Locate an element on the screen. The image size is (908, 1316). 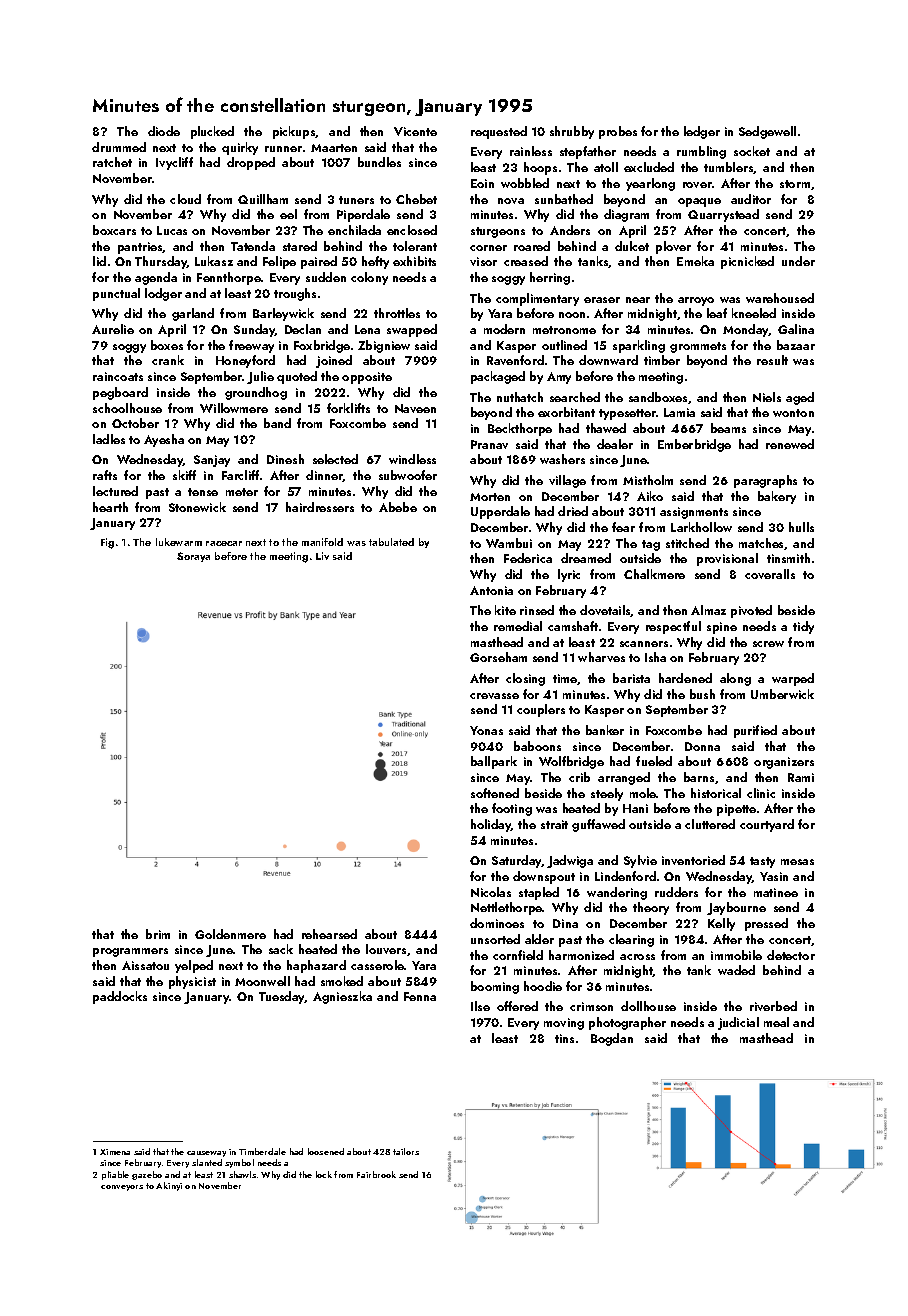
Fenna is located at coordinates (420, 996).
